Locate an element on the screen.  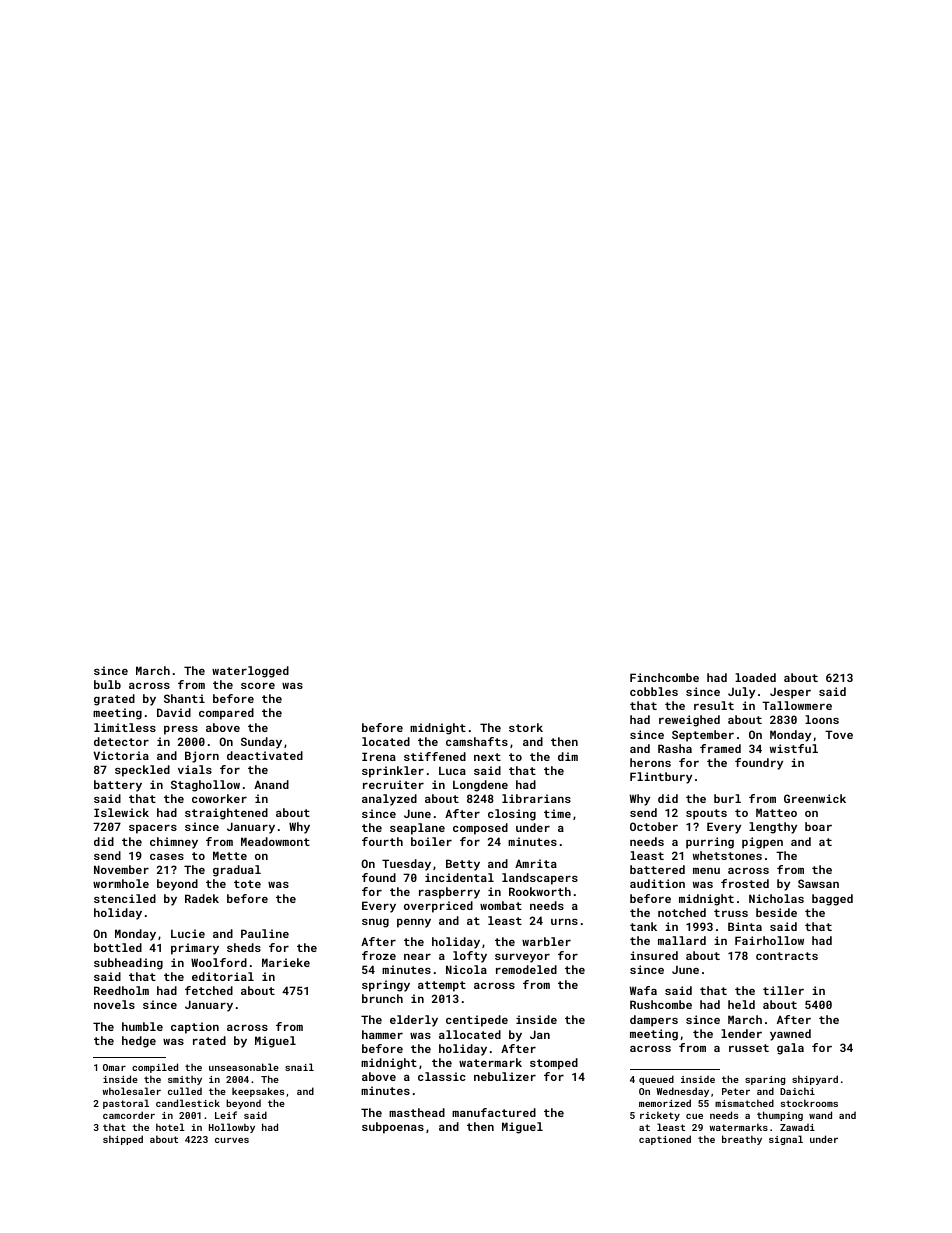
Tallowmere is located at coordinates (797, 705).
